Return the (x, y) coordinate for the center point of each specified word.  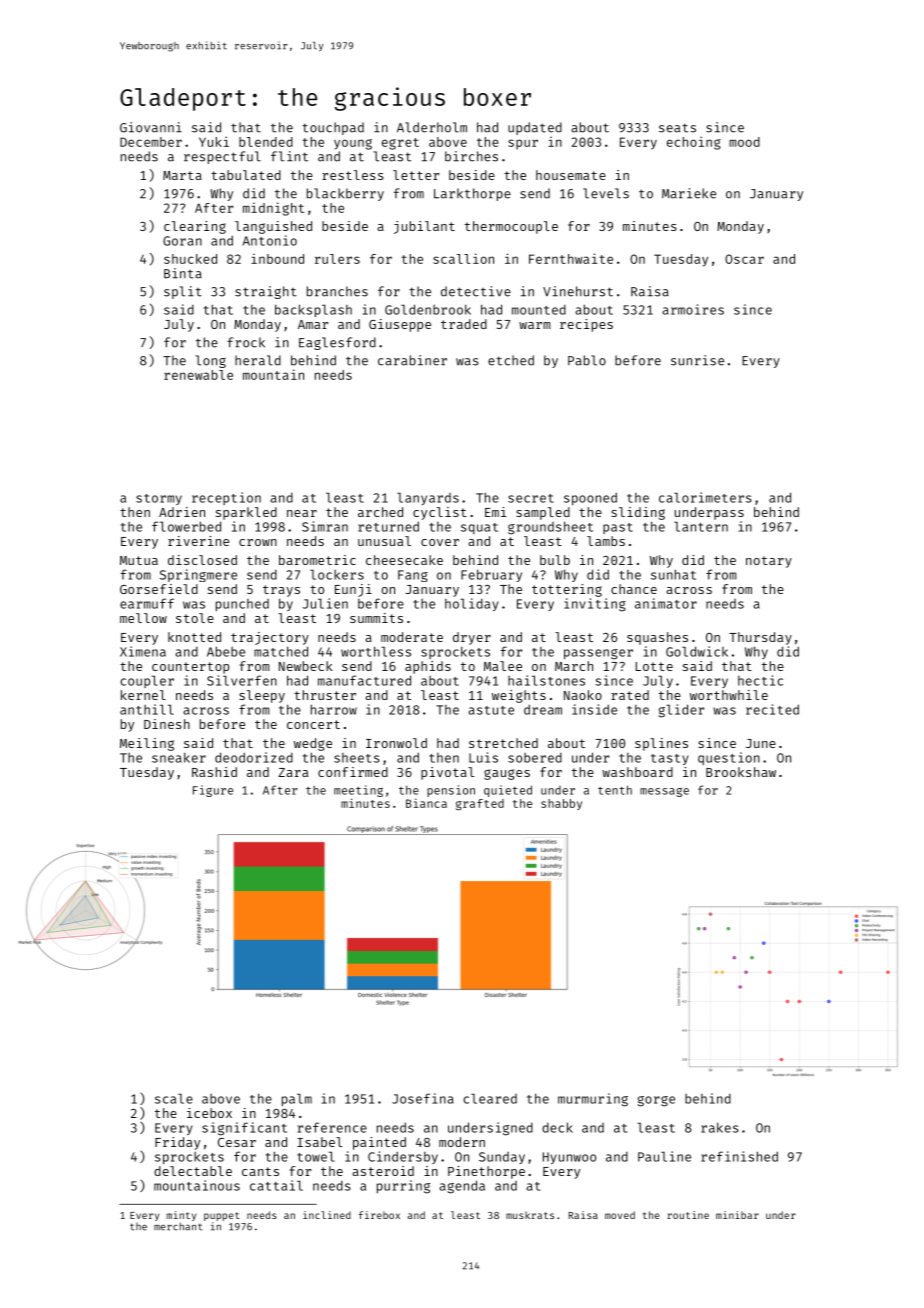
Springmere (198, 575)
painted (379, 1143)
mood (744, 142)
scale (174, 1098)
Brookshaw (741, 772)
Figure (213, 791)
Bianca (426, 803)
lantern (701, 526)
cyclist (440, 513)
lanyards (428, 498)
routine (688, 1215)
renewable (198, 375)
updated (535, 128)
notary (769, 562)
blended (266, 142)
